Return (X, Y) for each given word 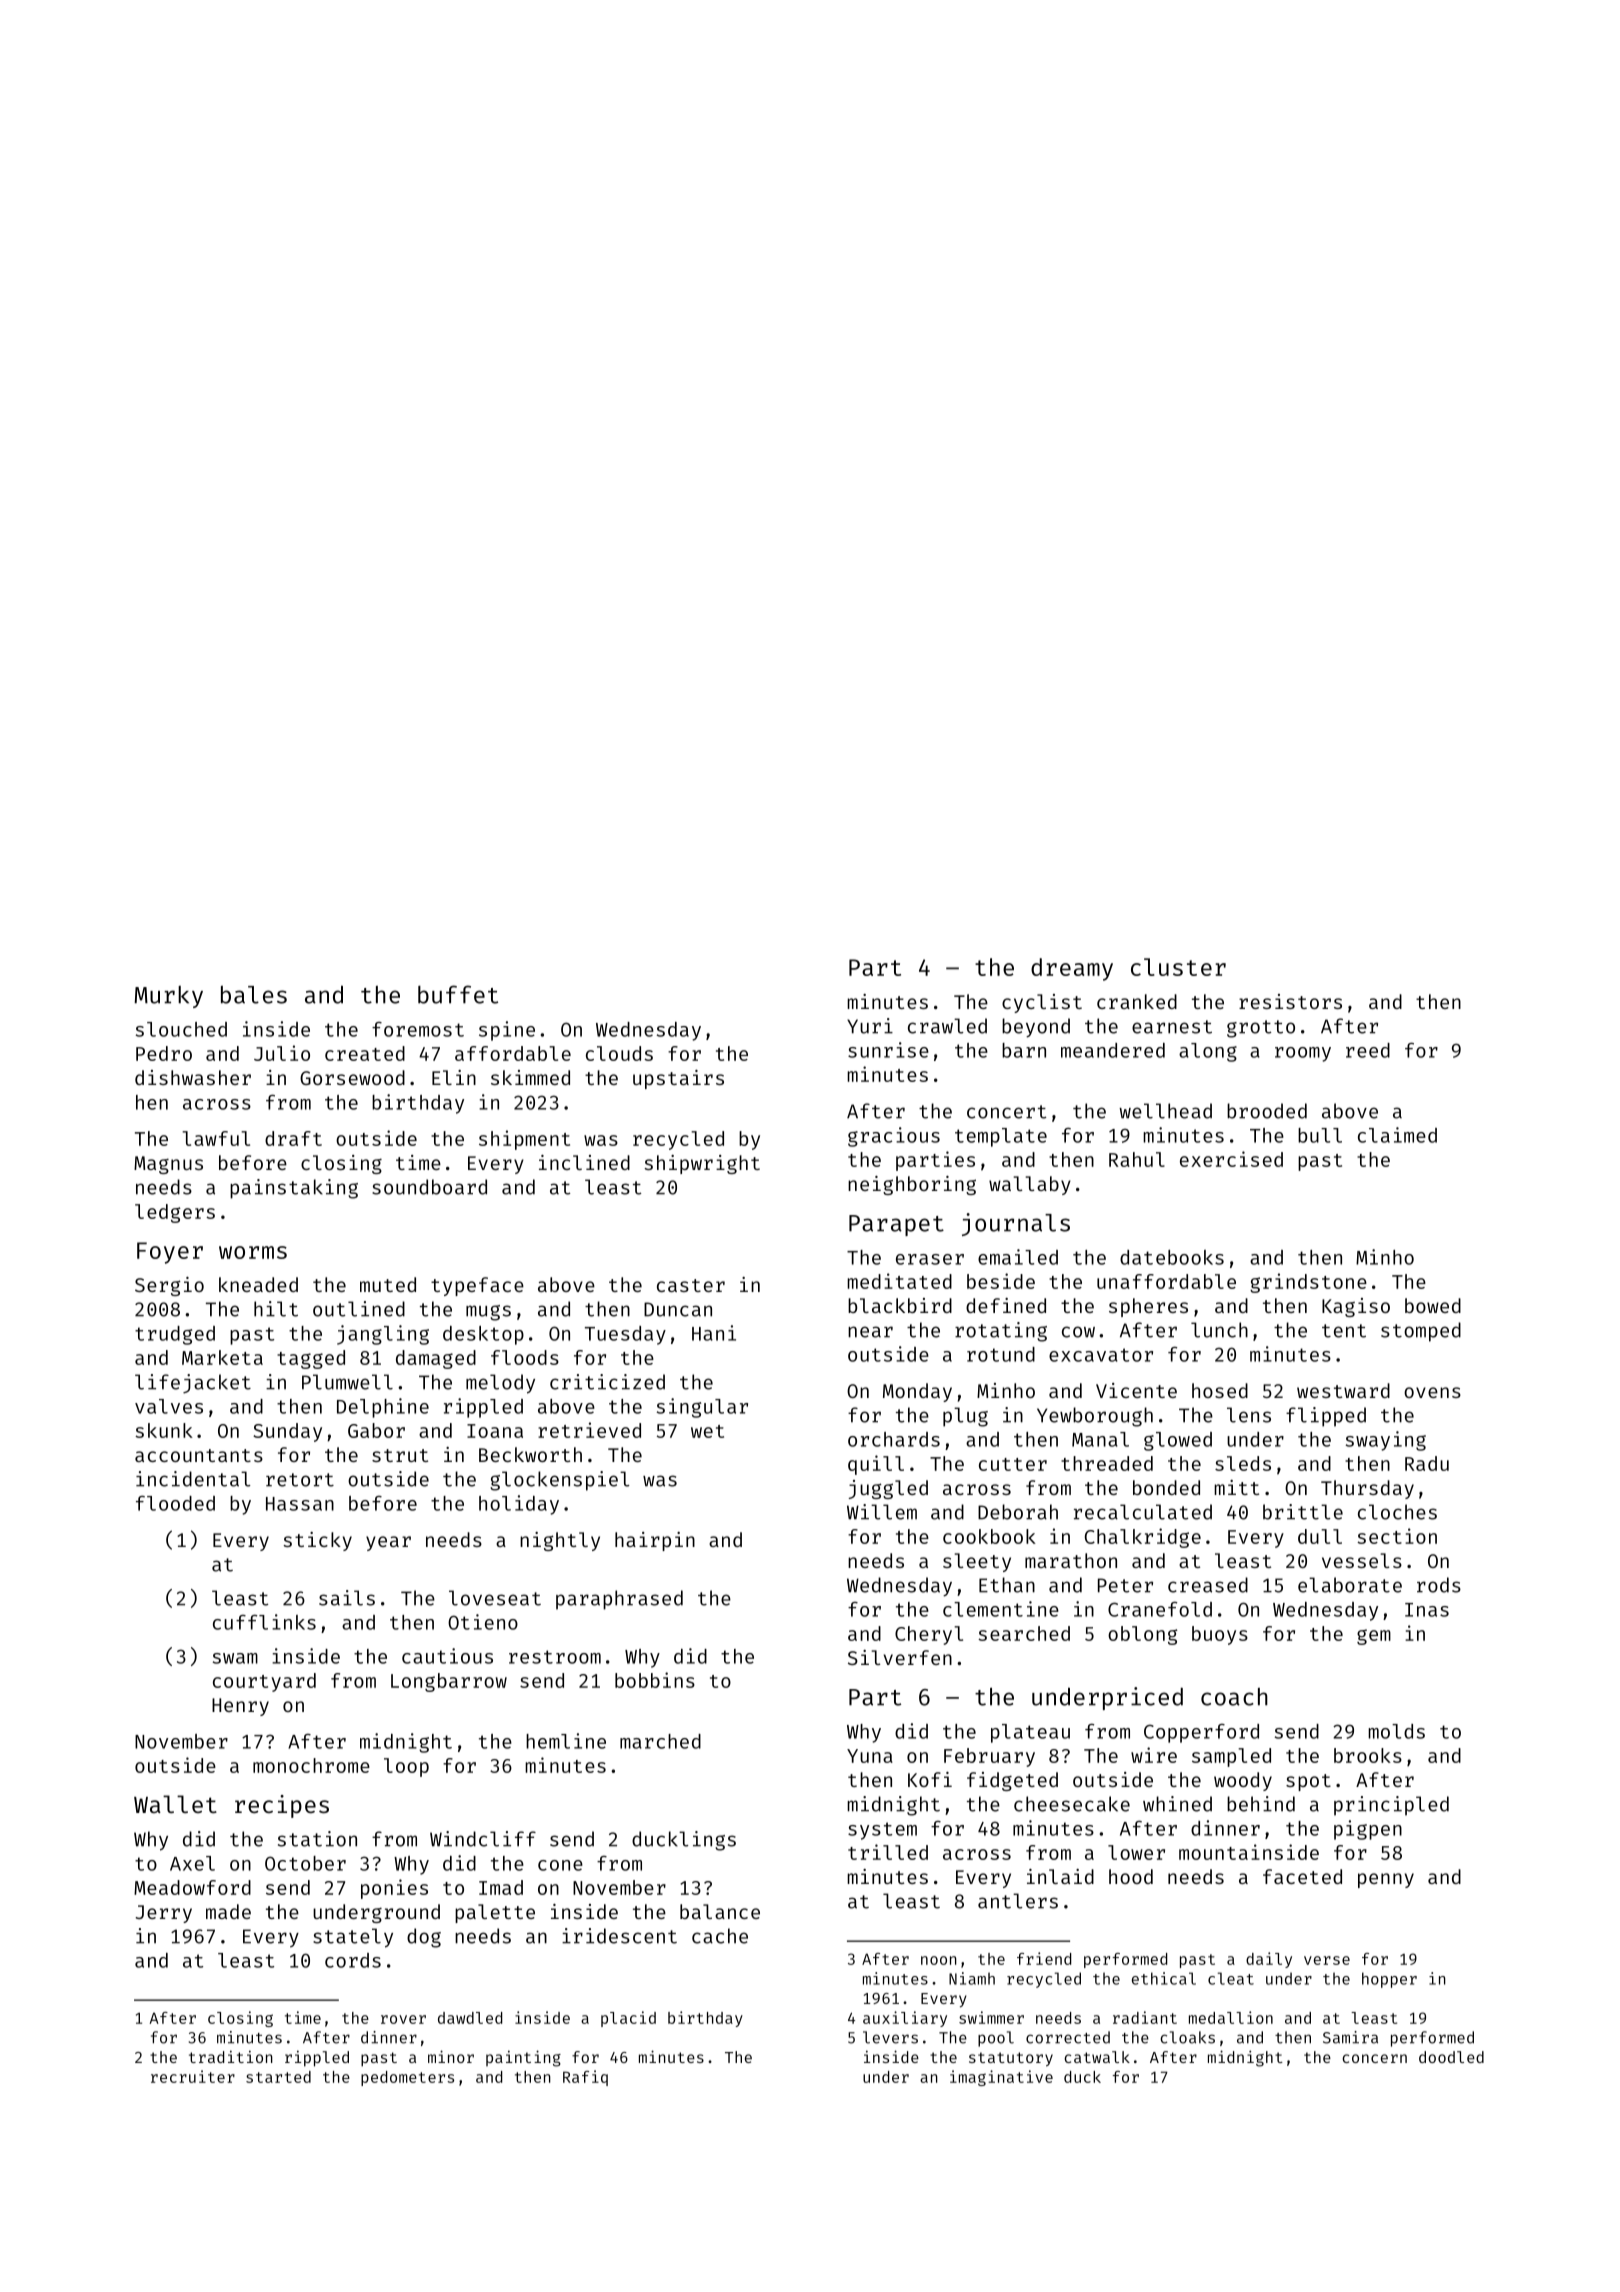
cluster (1178, 967)
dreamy (1072, 969)
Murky (168, 997)
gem (1374, 1637)
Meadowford (192, 1887)
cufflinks (264, 1622)
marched (660, 1741)
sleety (977, 1562)
